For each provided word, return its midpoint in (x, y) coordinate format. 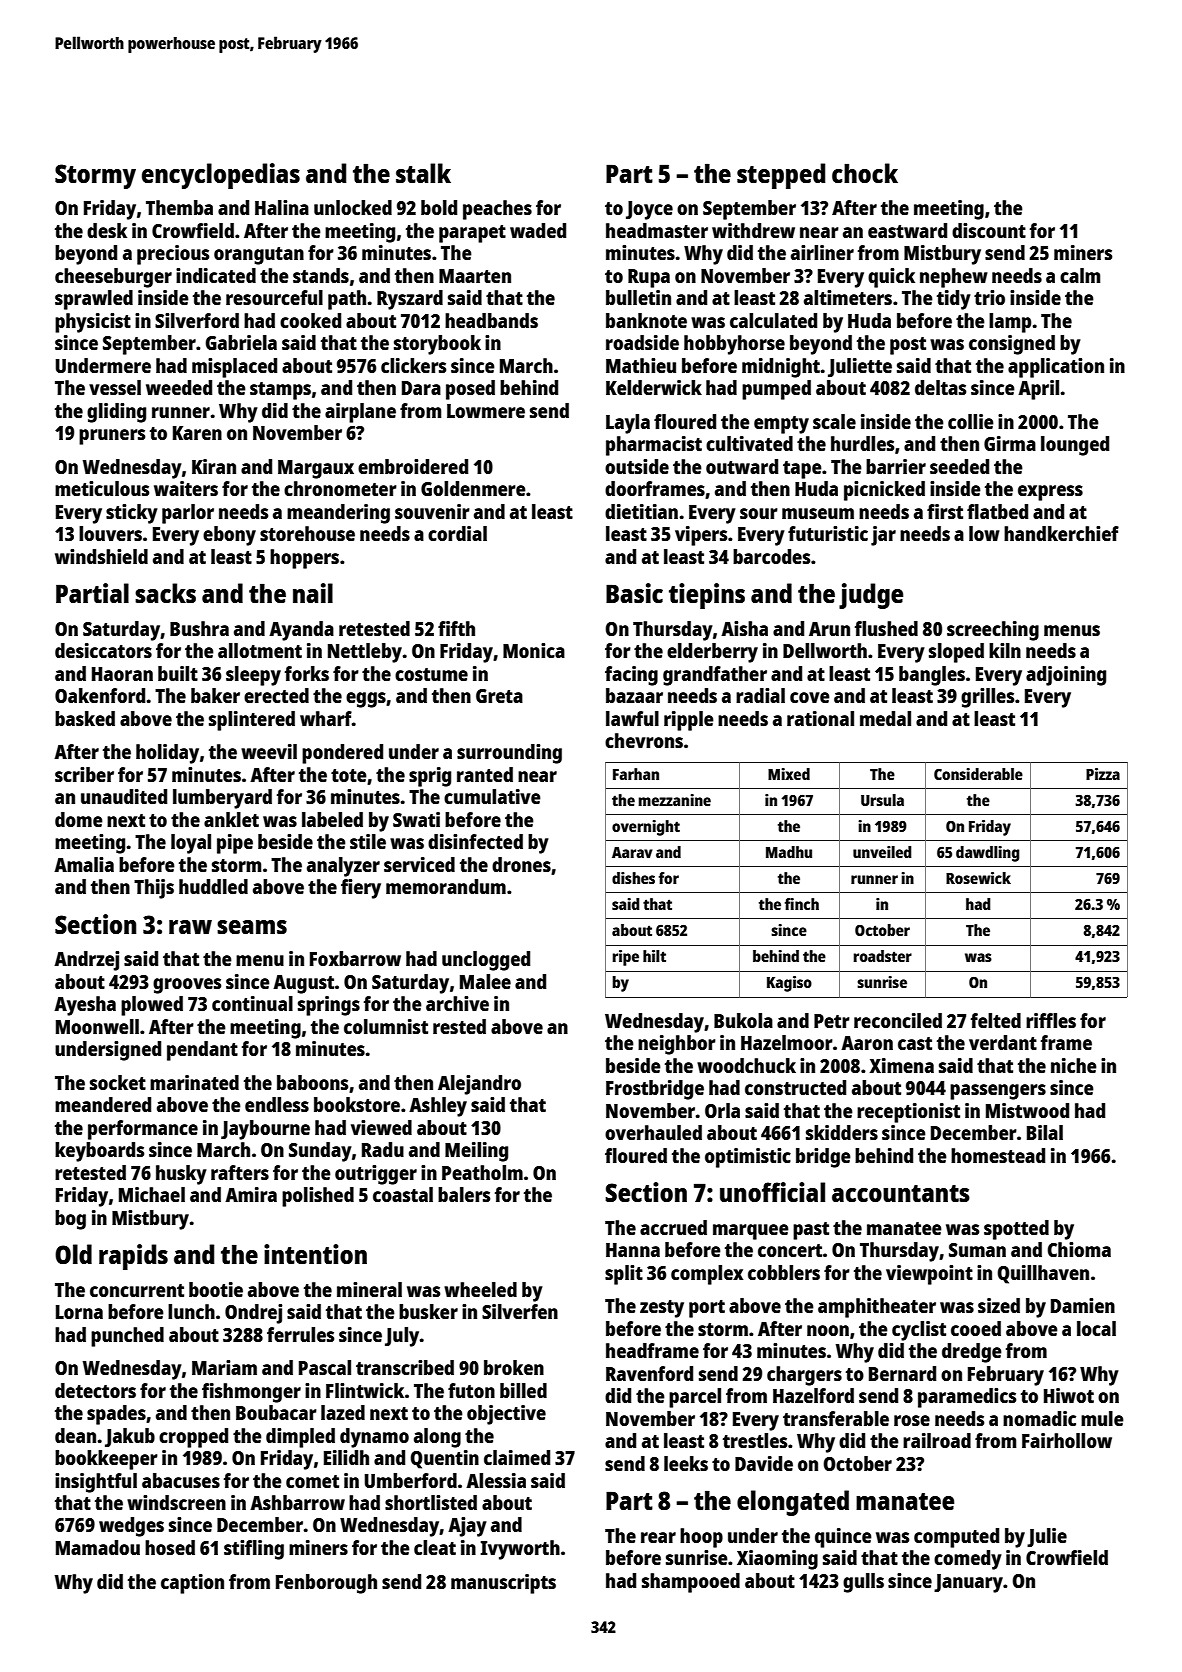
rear (658, 1537)
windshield (101, 556)
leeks (686, 1463)
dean (75, 1435)
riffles (1051, 1020)
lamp (1010, 323)
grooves (187, 986)
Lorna (79, 1312)
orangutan (259, 256)
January (968, 1583)
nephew (954, 278)
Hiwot (1069, 1395)
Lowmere (486, 411)
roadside (642, 342)
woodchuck (746, 1065)
